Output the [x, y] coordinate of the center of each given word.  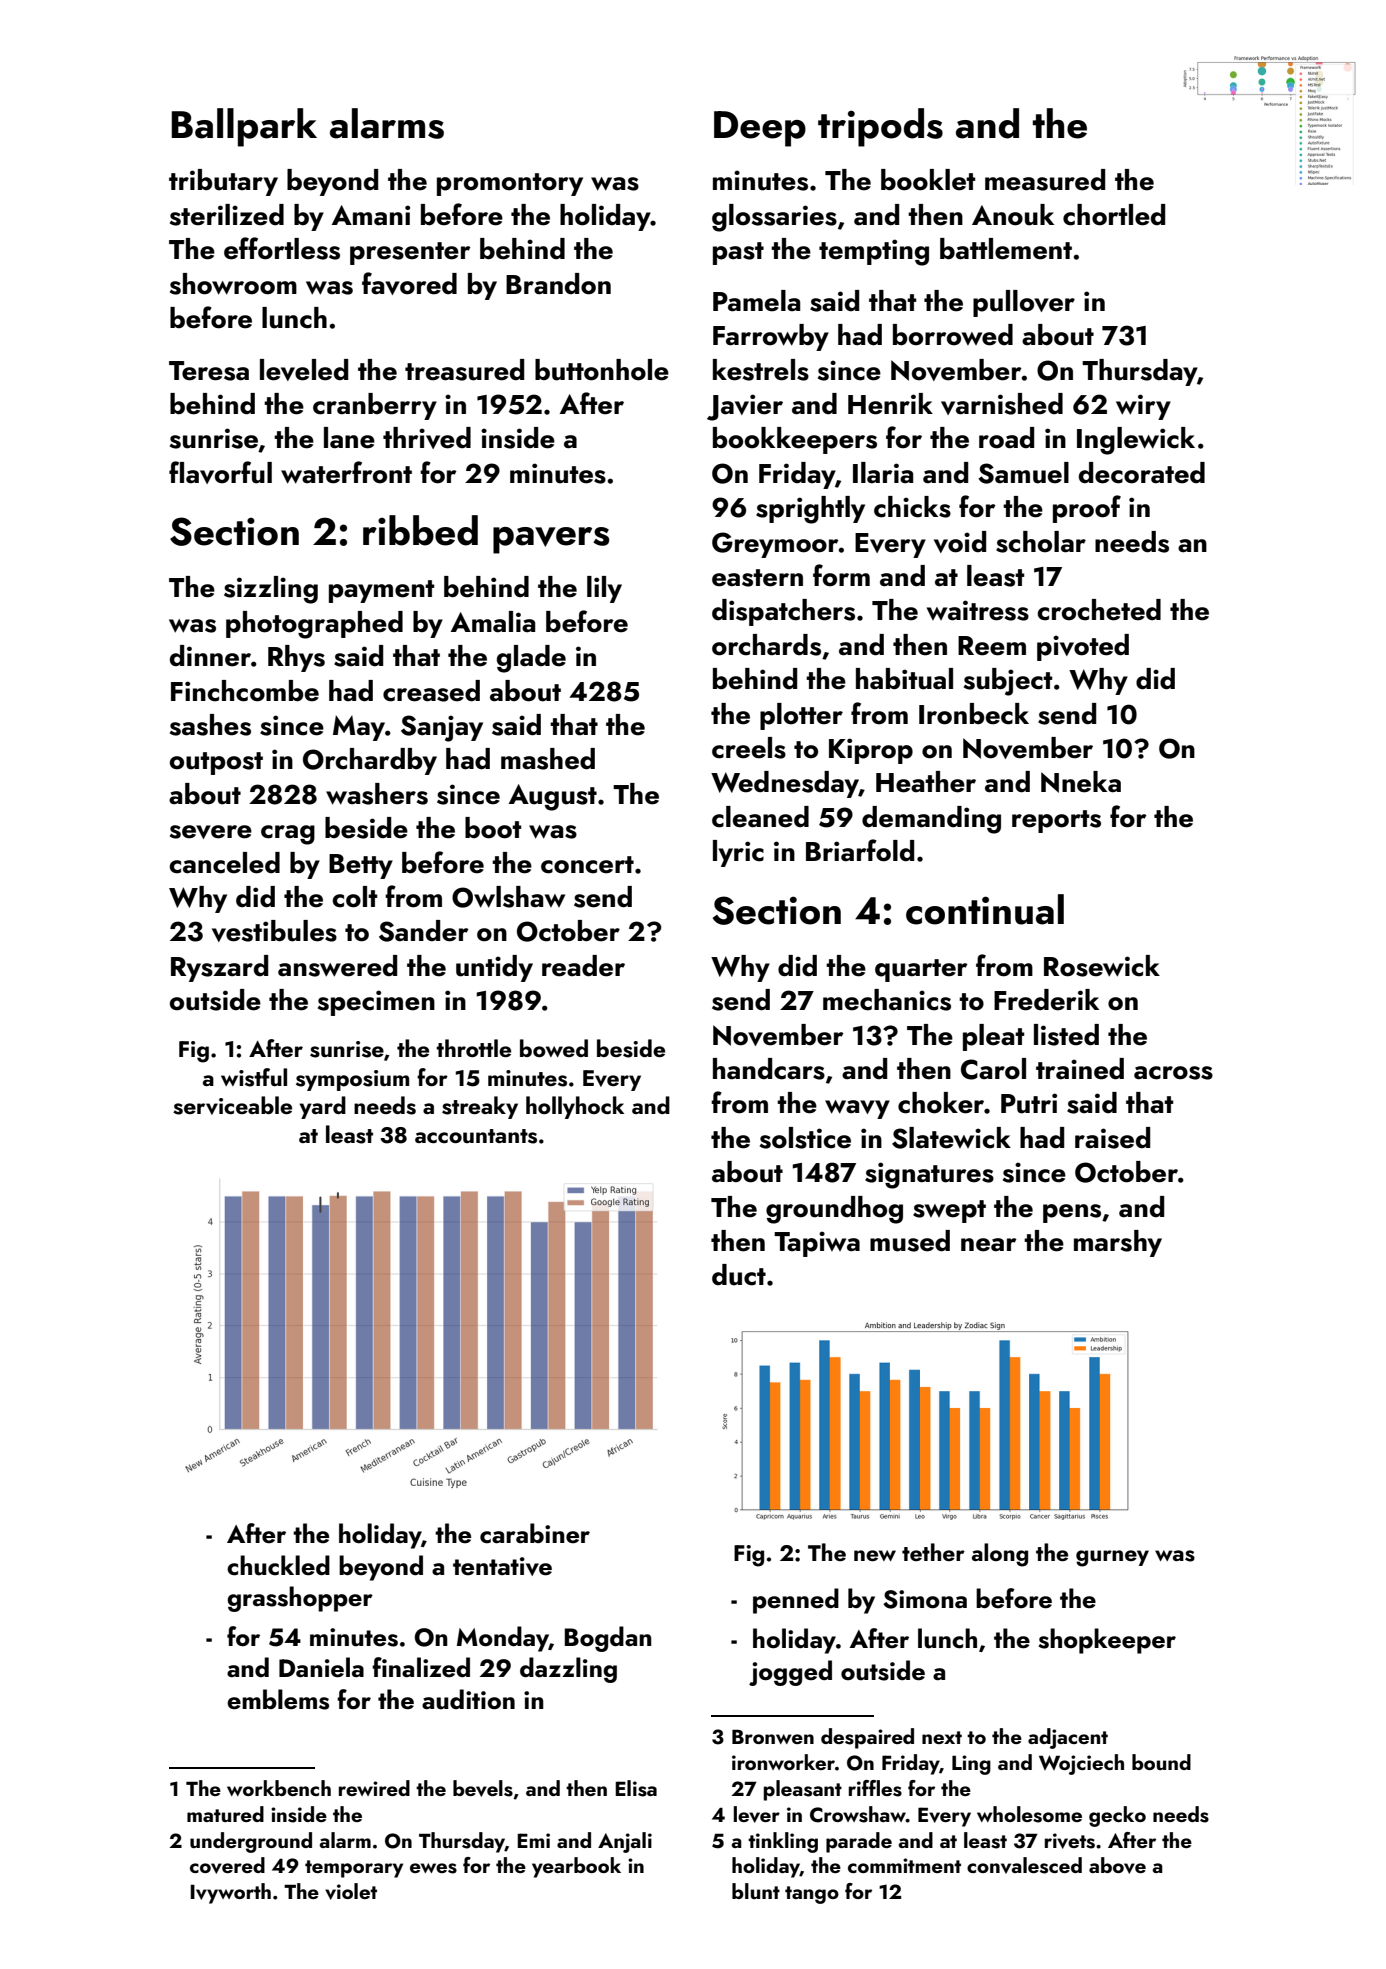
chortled [1114, 215]
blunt [756, 1891]
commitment [904, 1865]
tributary [223, 182]
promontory [510, 184]
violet [351, 1891]
